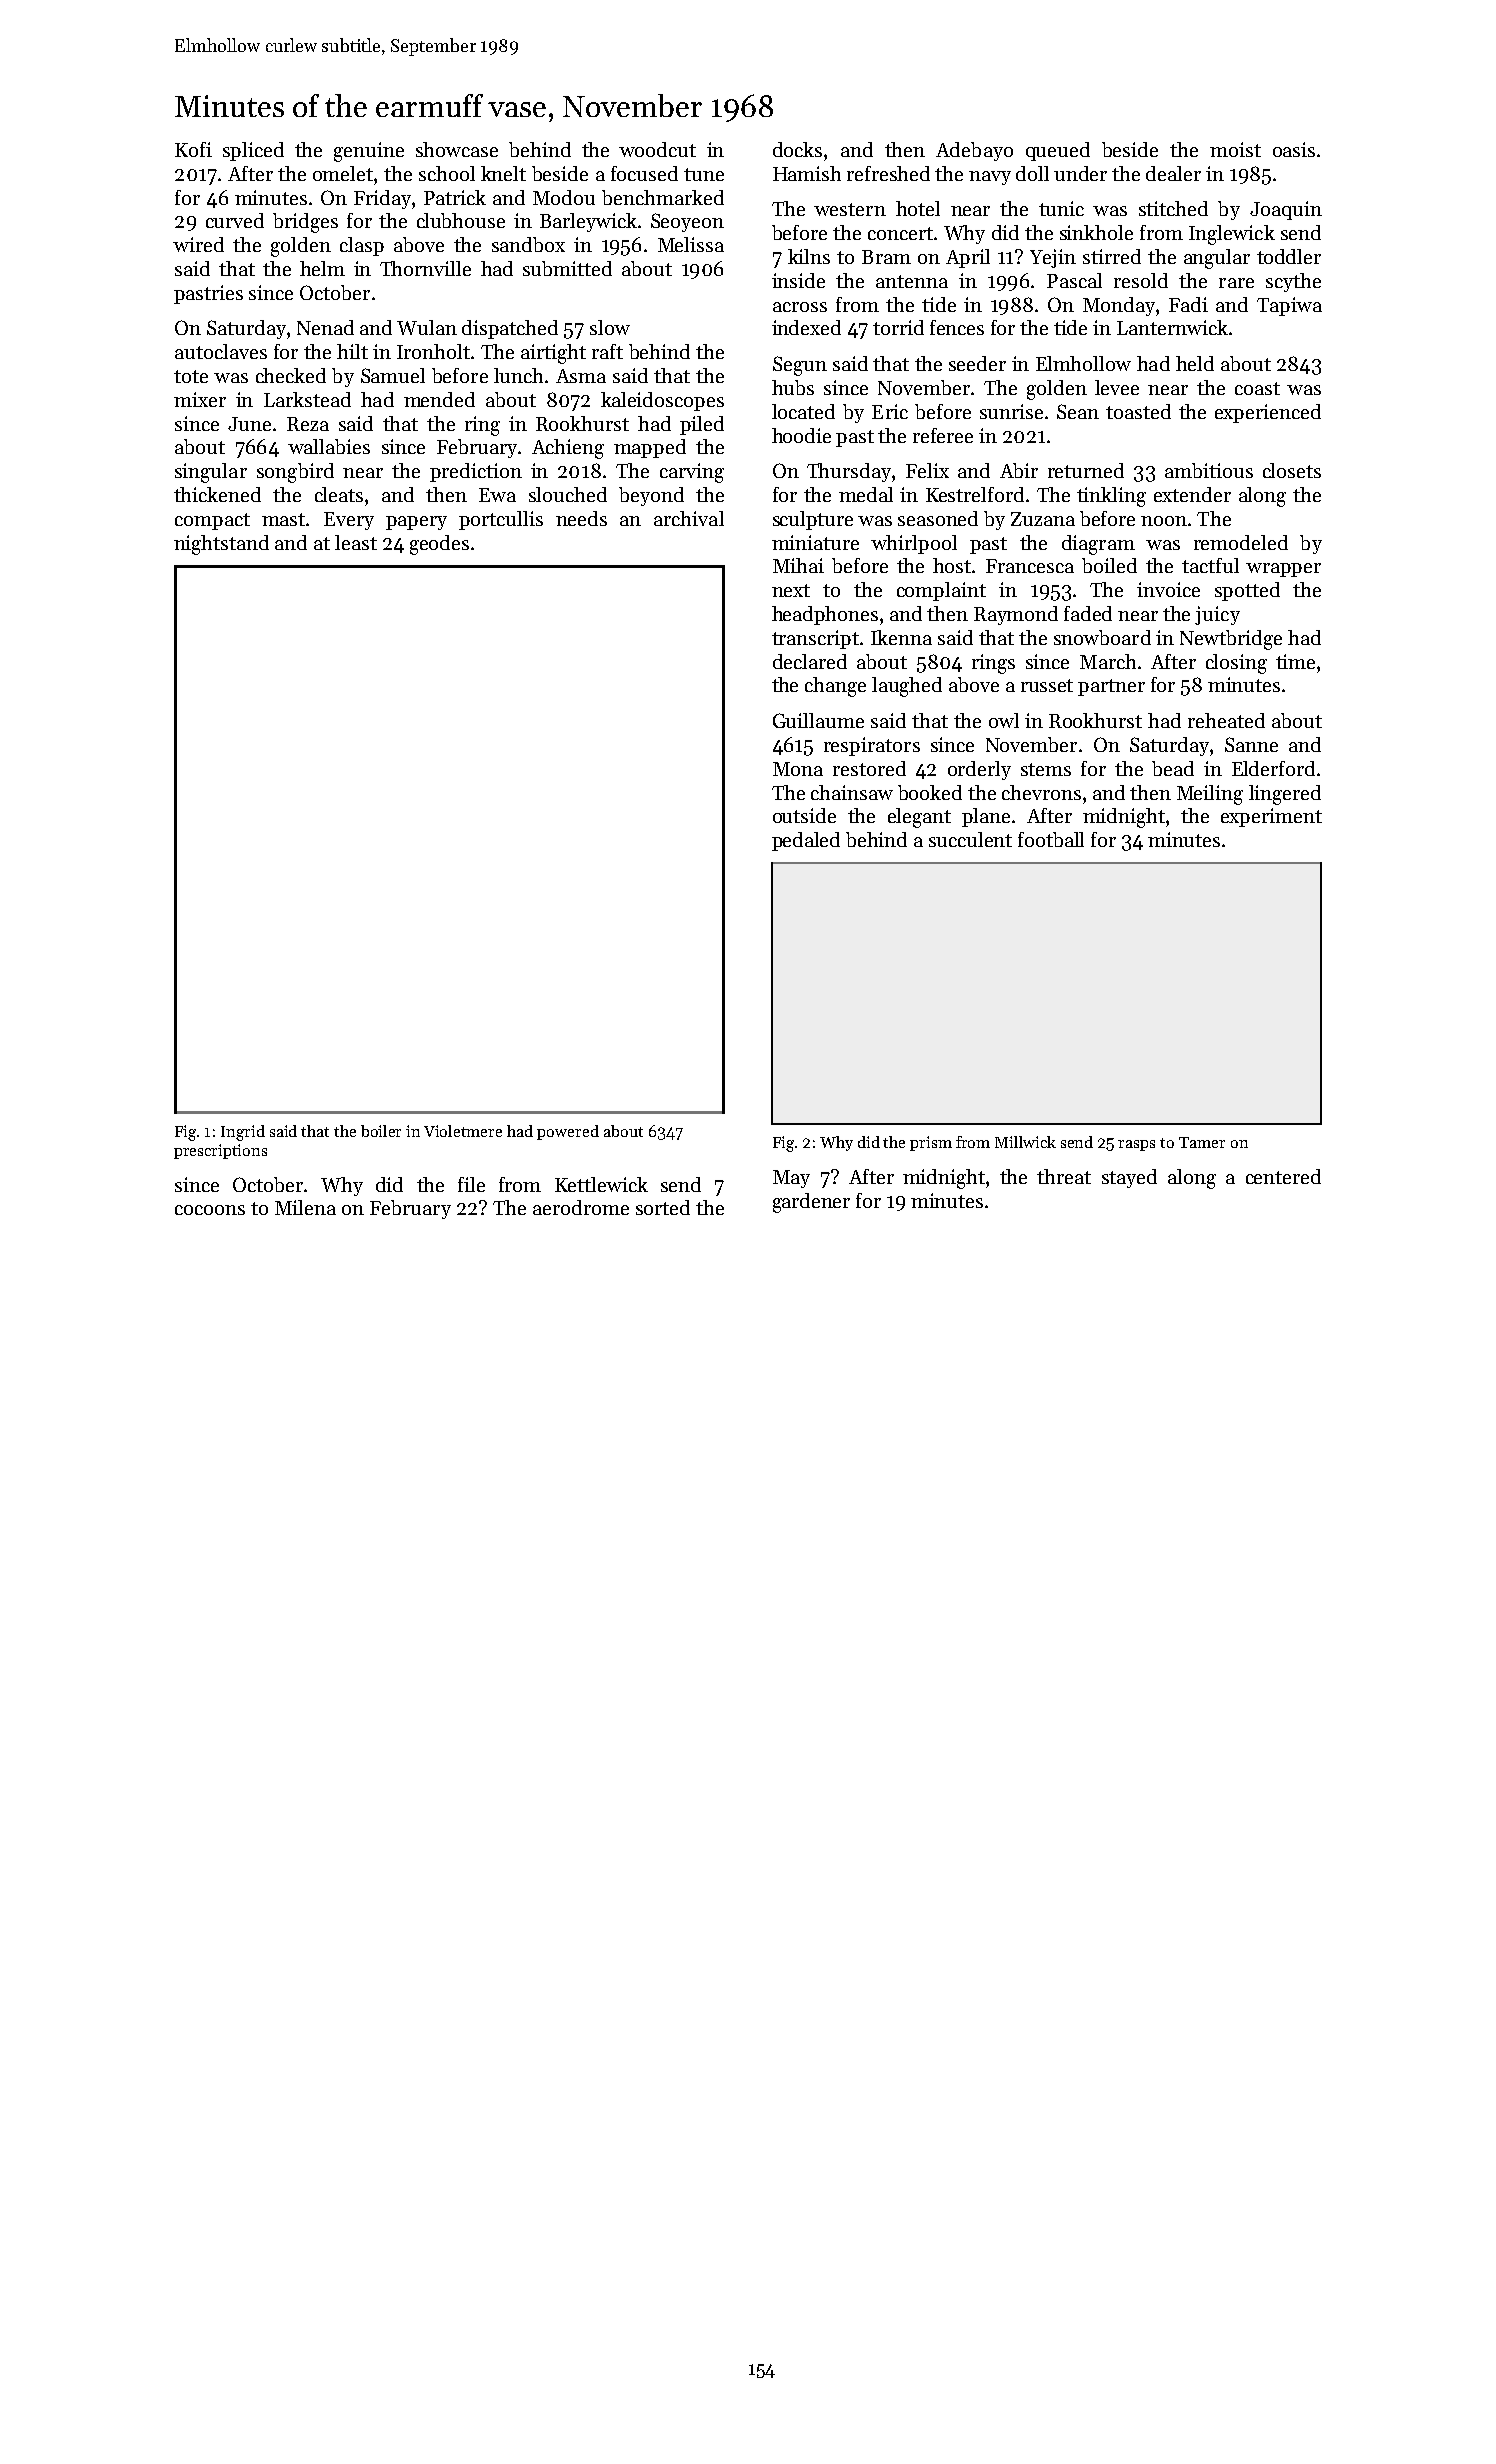 Image resolution: width=1496 pixels, height=2464 pixels. I want to click on autoclaves, so click(221, 351).
